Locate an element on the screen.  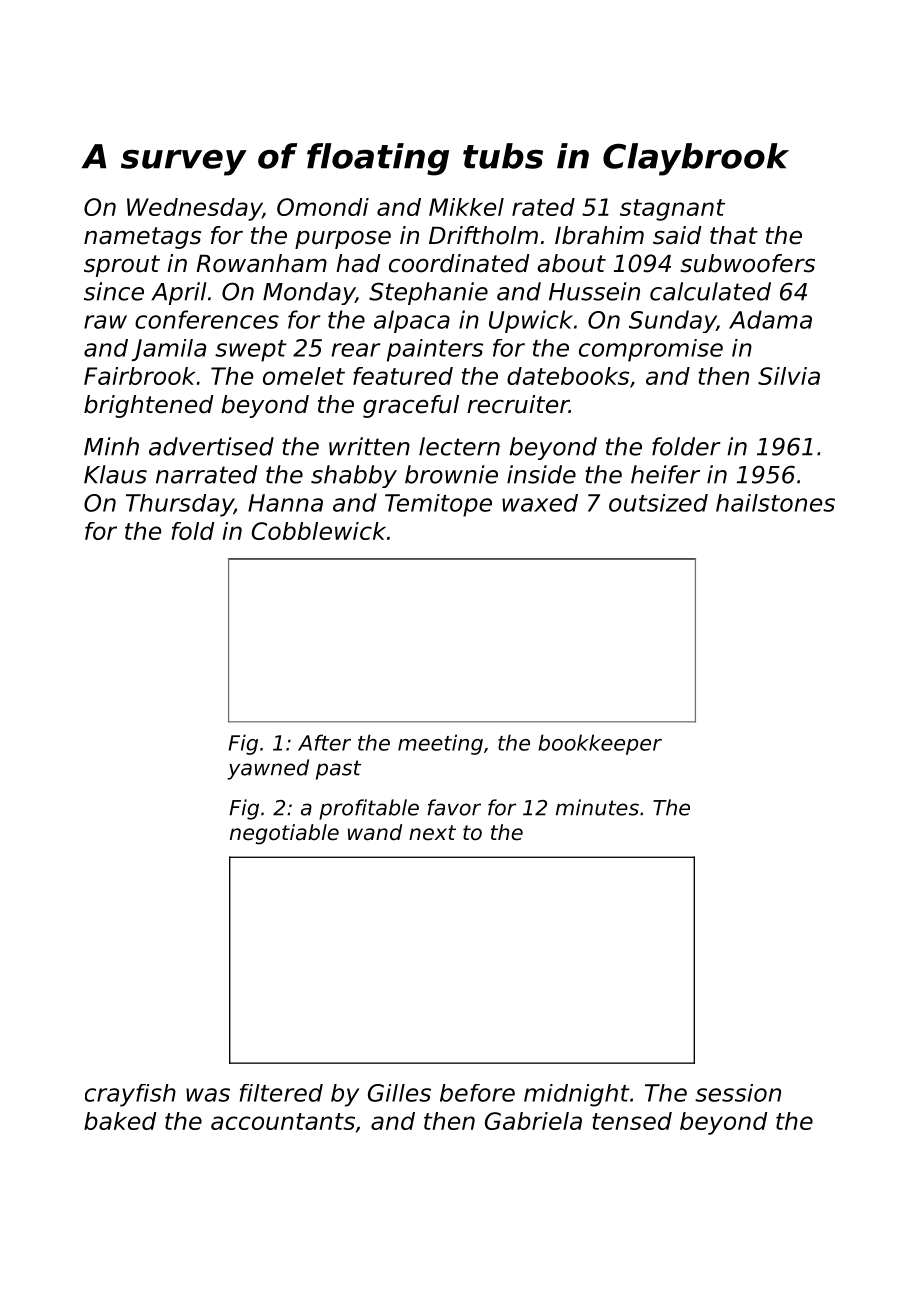
Thursday is located at coordinates (180, 505).
